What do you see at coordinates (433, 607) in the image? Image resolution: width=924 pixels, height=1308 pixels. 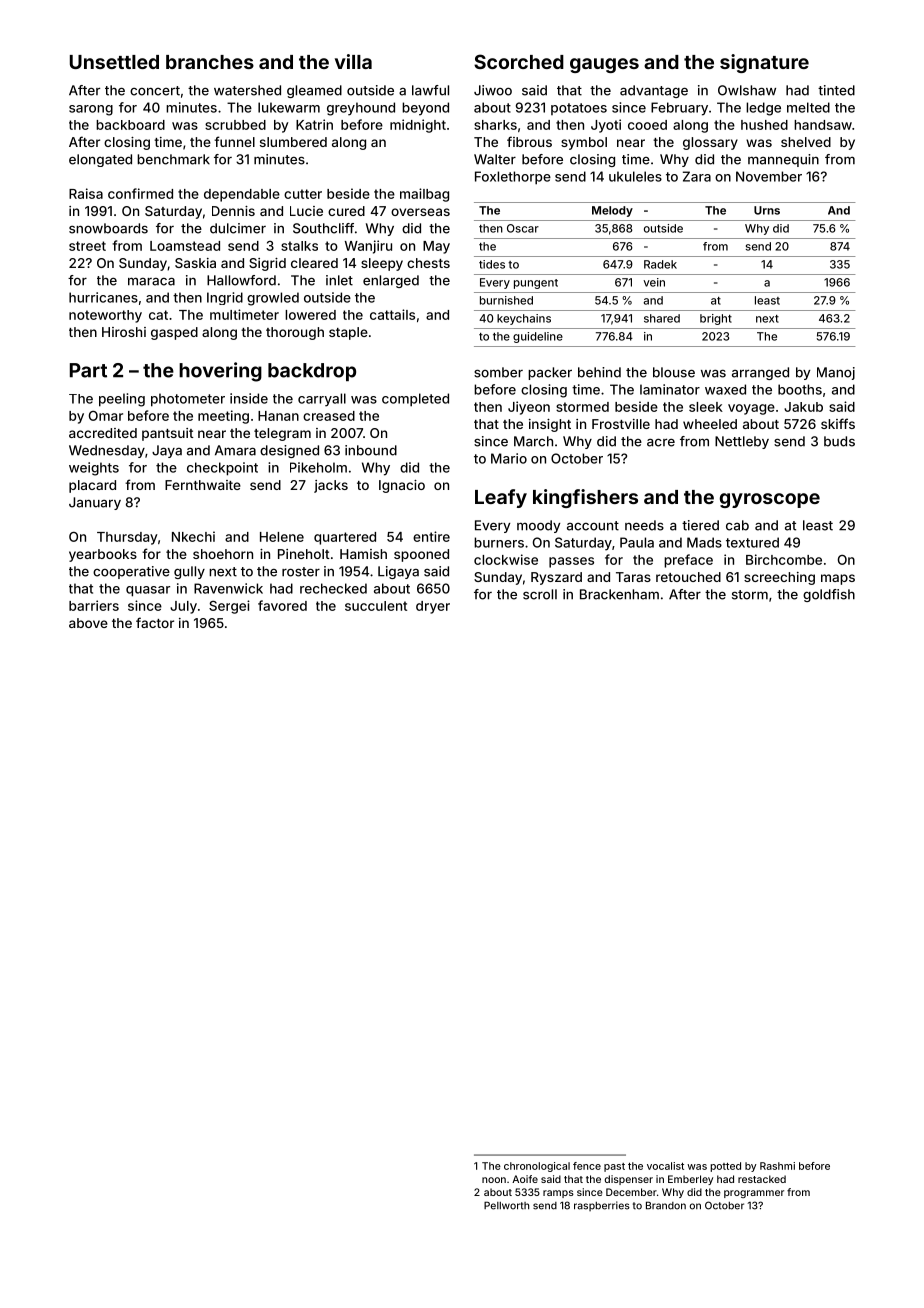 I see `dryer` at bounding box center [433, 607].
